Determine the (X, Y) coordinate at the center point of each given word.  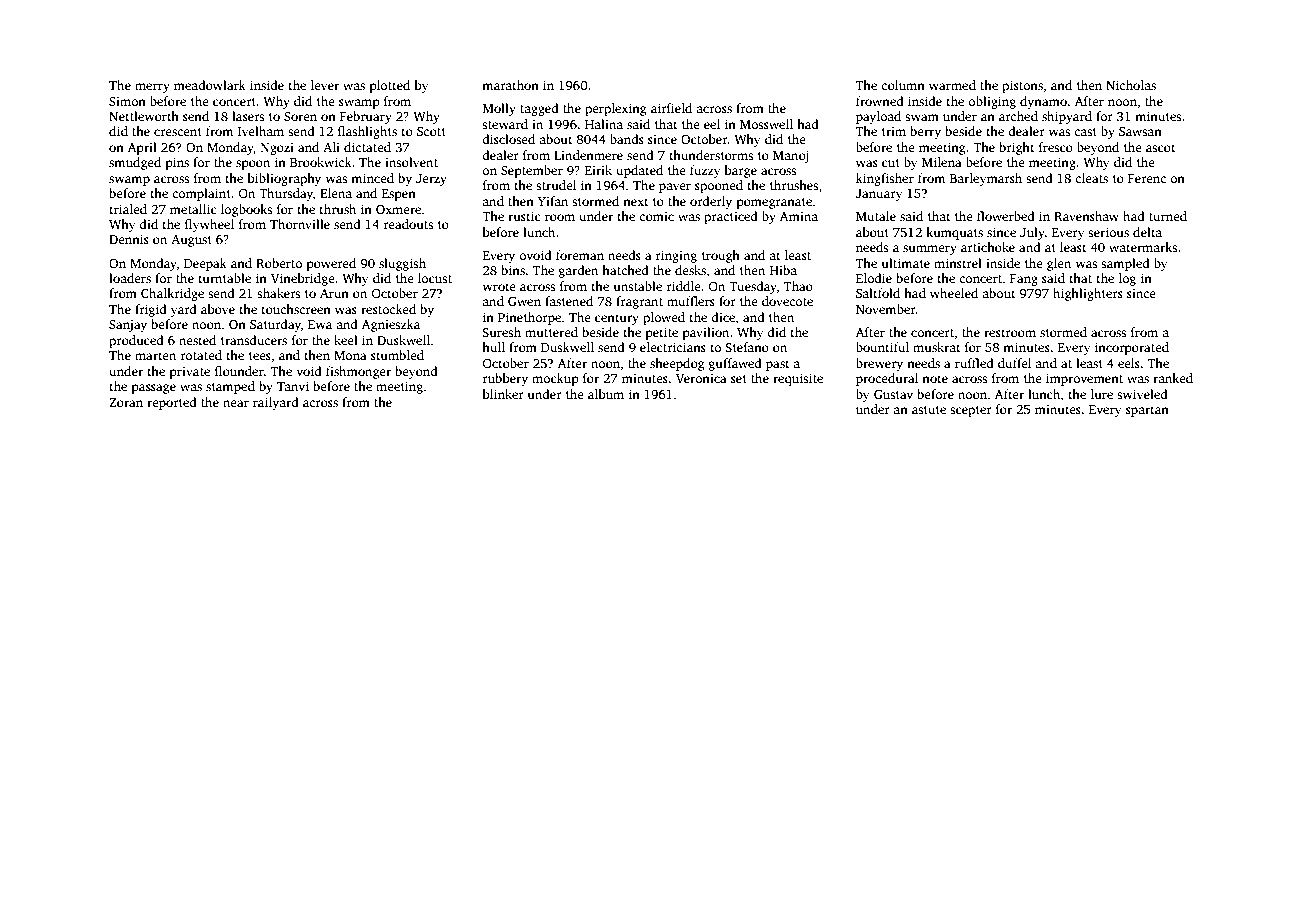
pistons (1022, 86)
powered (331, 264)
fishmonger (358, 372)
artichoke (988, 247)
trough (721, 256)
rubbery (505, 379)
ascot (1161, 148)
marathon (510, 85)
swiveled (1142, 394)
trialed (128, 209)
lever (325, 85)
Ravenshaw (1086, 216)
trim (894, 131)
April (142, 148)
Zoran (126, 402)
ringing (676, 256)
